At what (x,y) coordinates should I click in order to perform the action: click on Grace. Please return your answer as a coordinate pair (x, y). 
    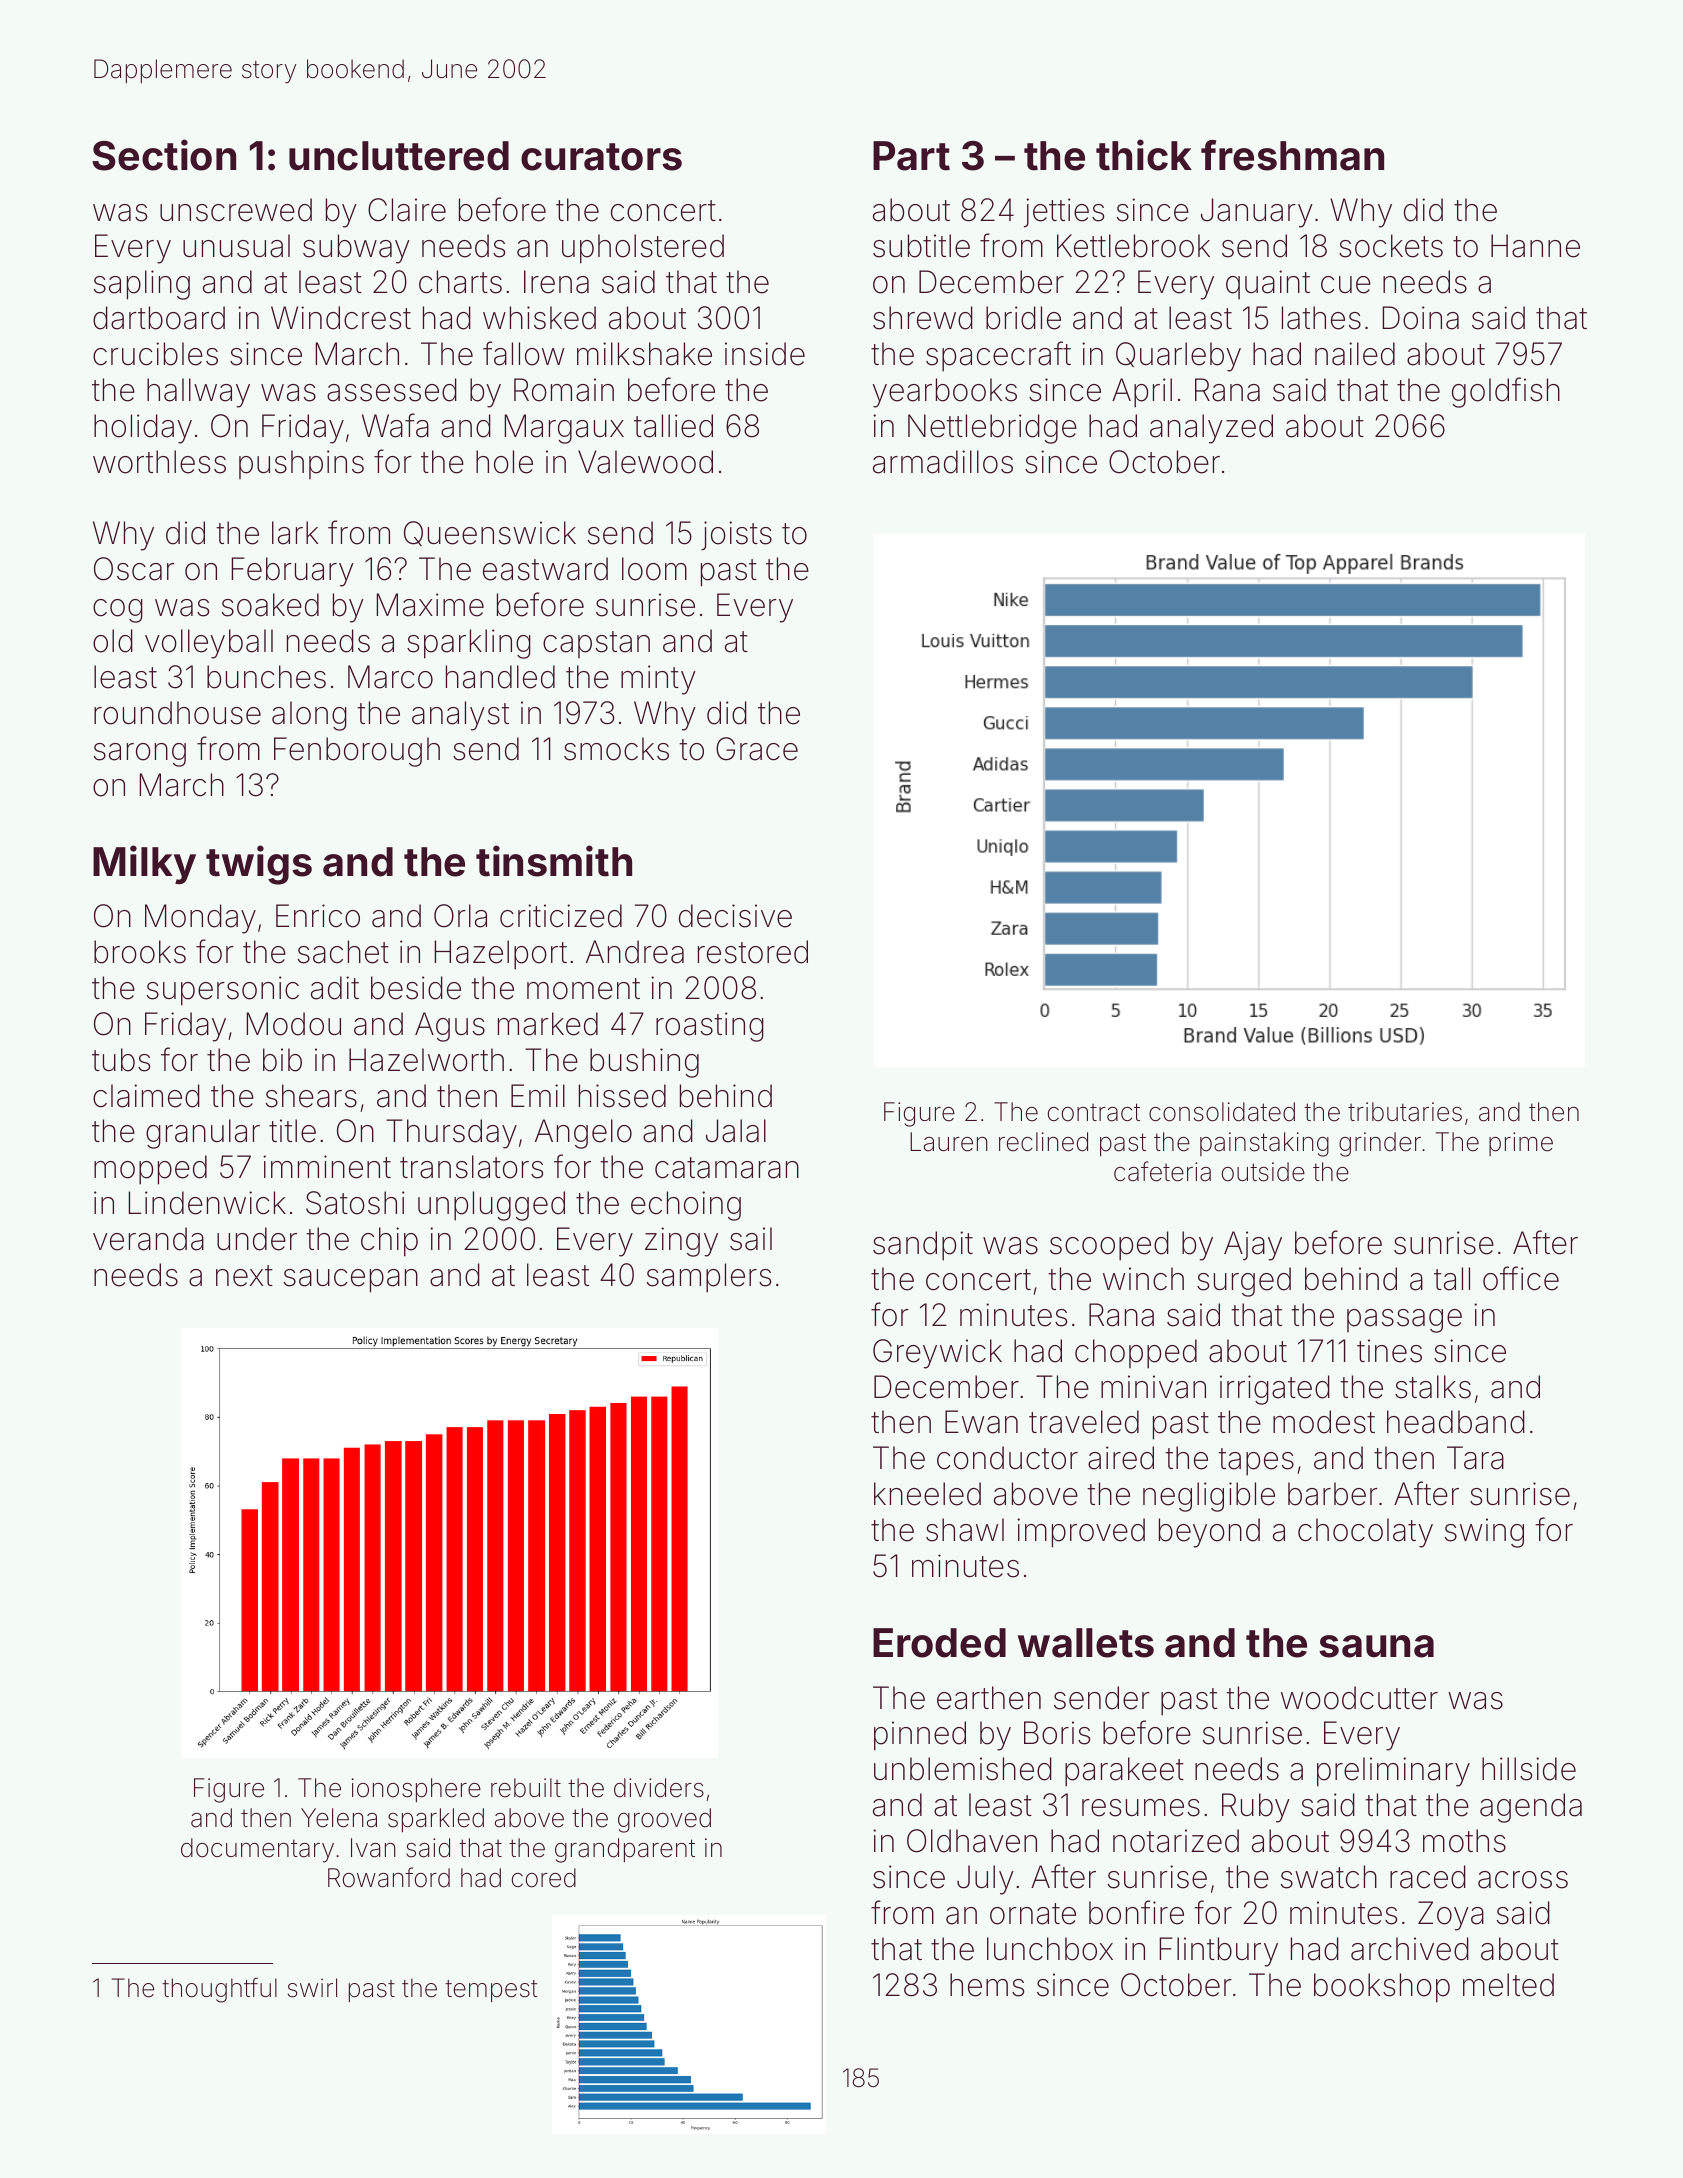
    Looking at the image, I should click on (757, 749).
